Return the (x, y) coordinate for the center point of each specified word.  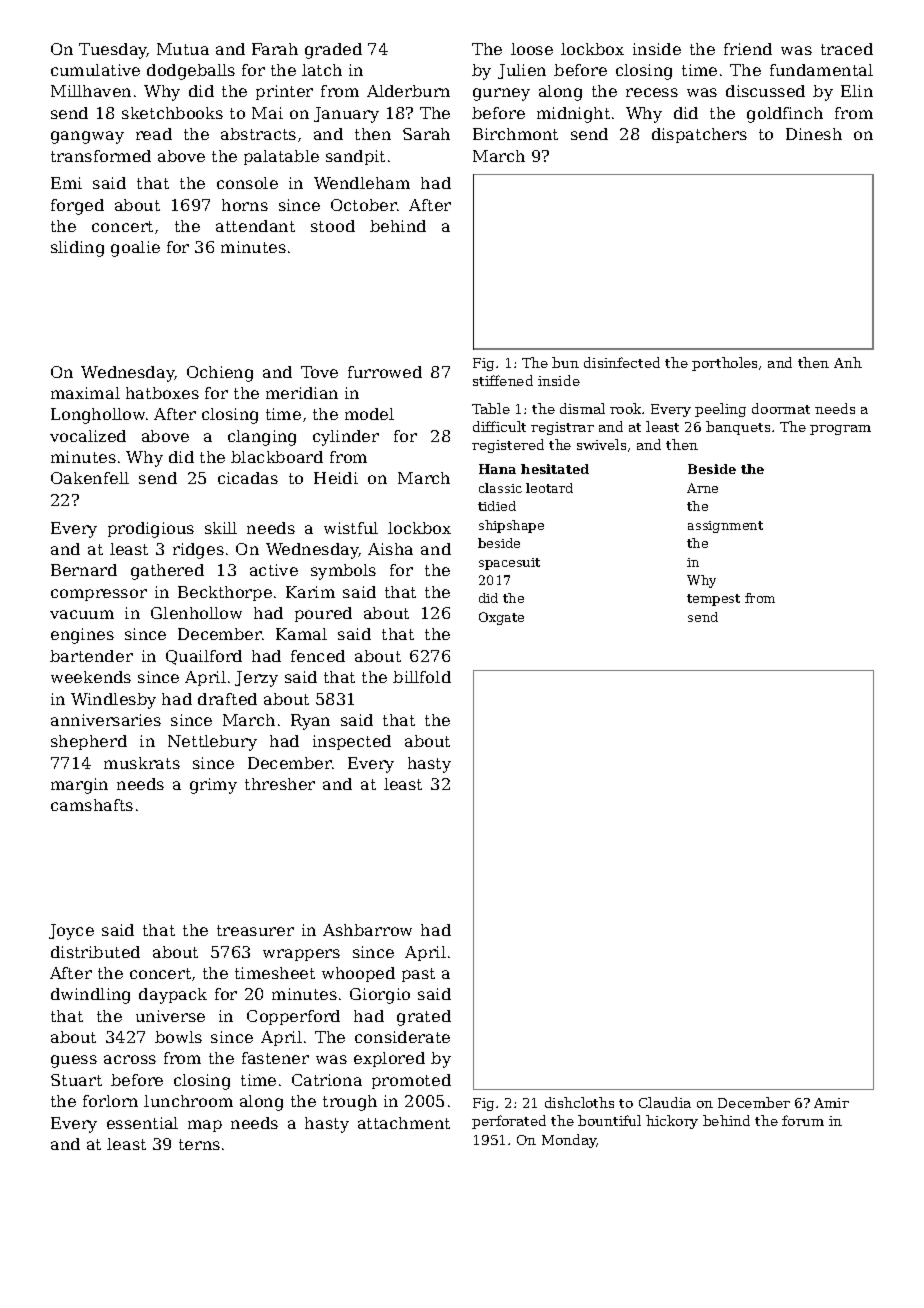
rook (626, 408)
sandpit (355, 157)
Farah (275, 49)
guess (74, 1061)
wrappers (301, 955)
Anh (848, 362)
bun (565, 362)
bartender (91, 656)
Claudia (665, 1102)
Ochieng (220, 374)
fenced (318, 656)
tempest (713, 600)
